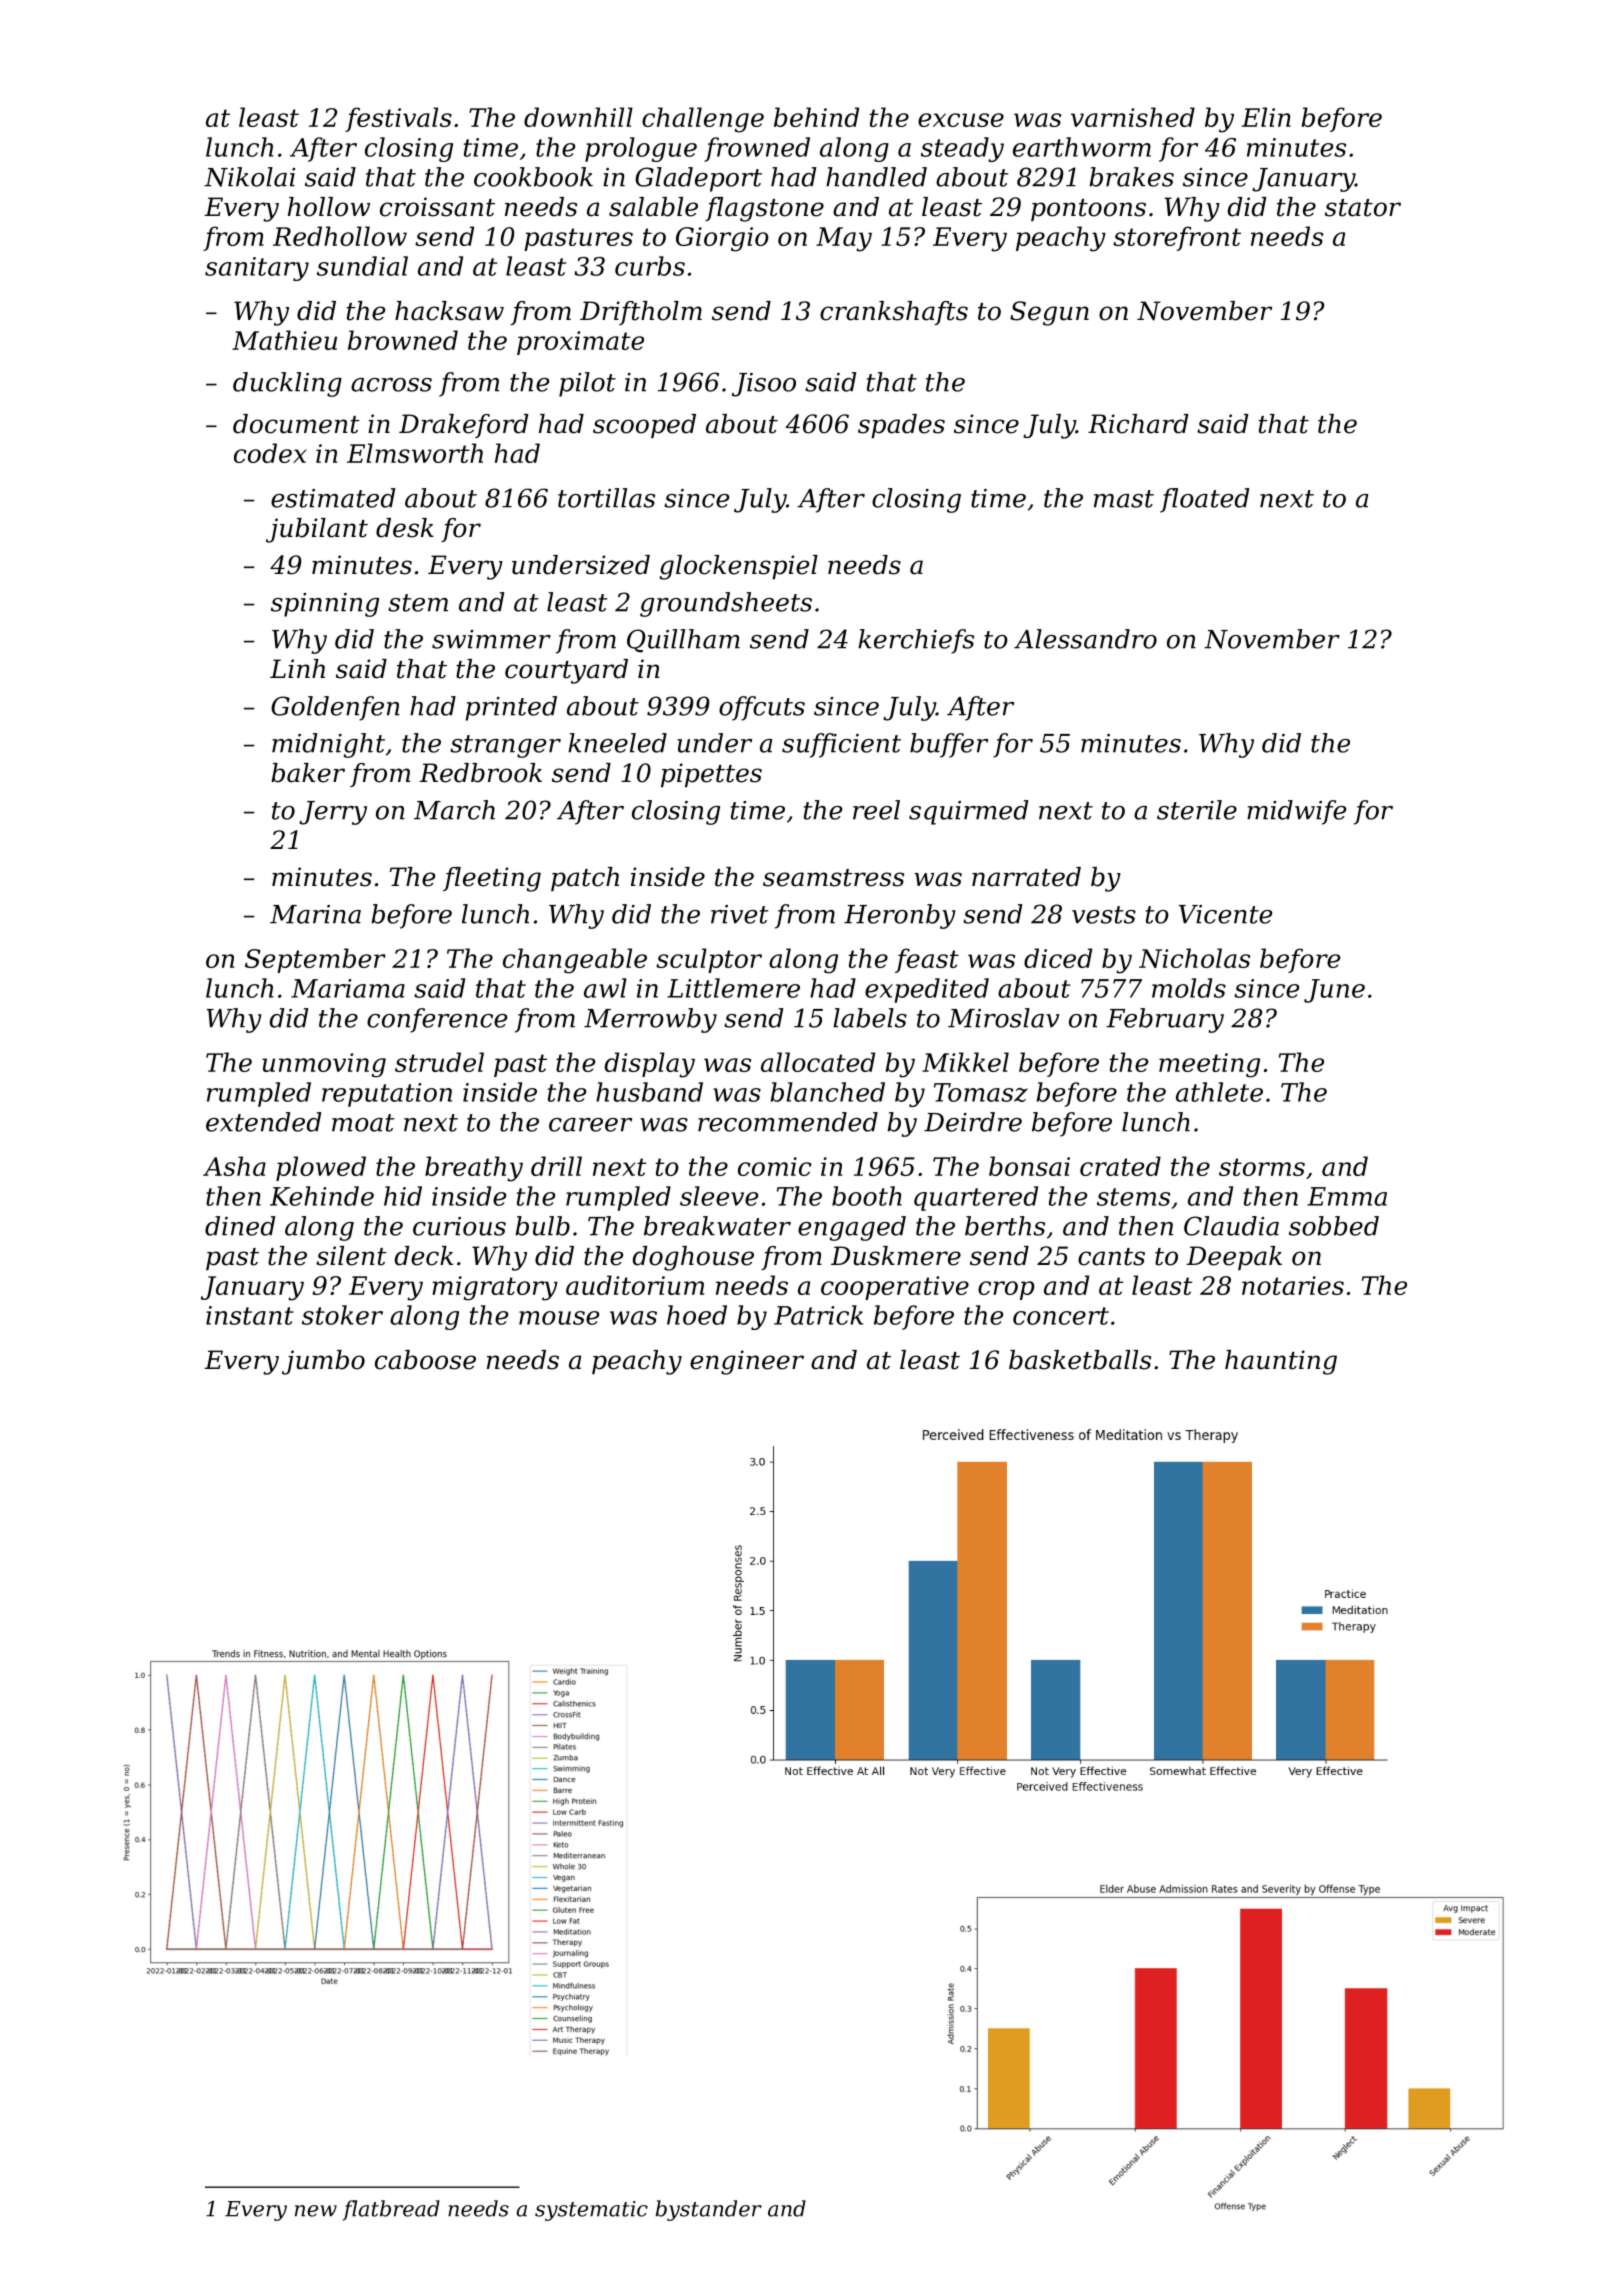 Image resolution: width=1620 pixels, height=2292 pixels. Describe the element at coordinates (1133, 117) in the screenshot. I see `varnished` at that location.
